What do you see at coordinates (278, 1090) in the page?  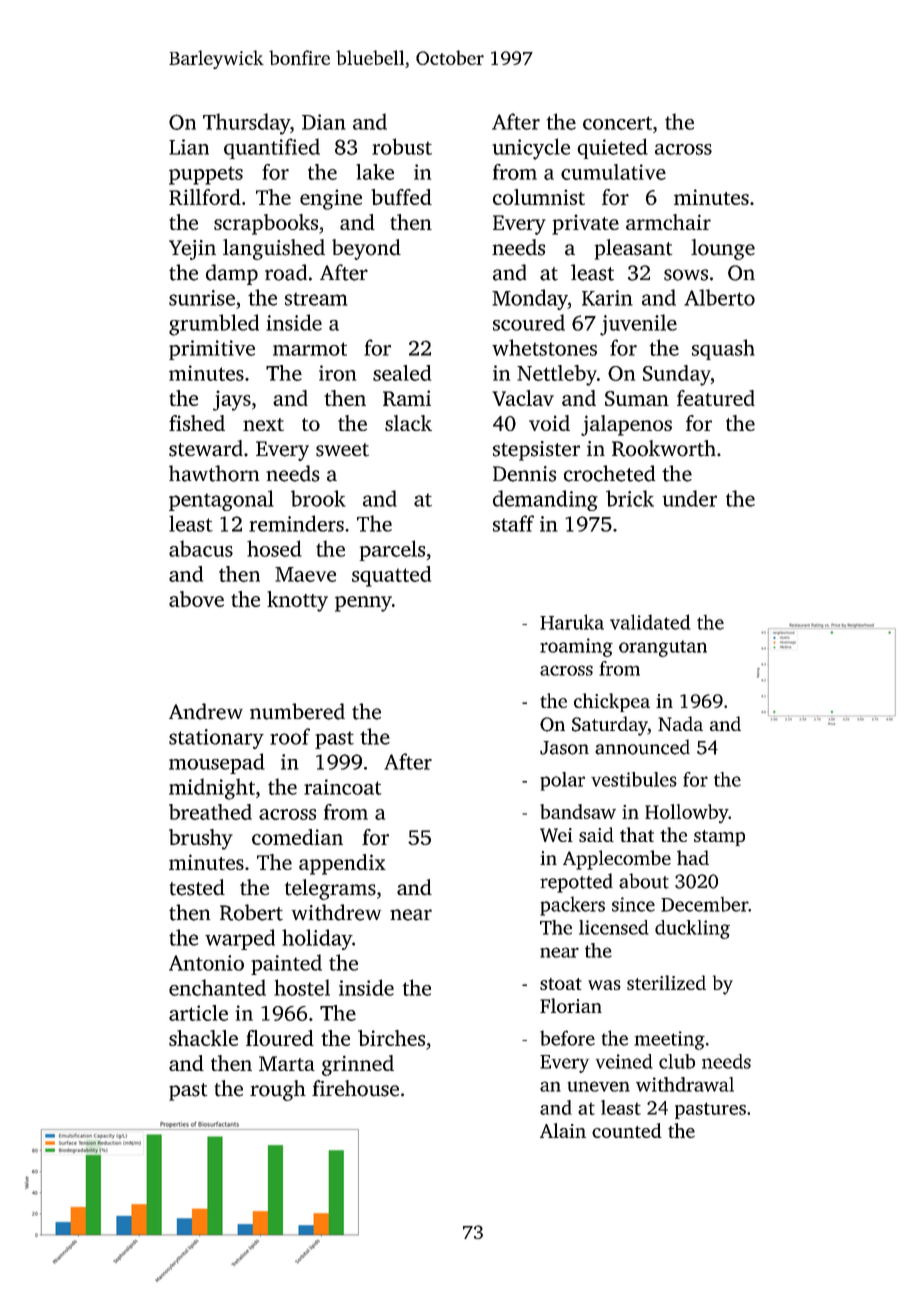 I see `rough` at bounding box center [278, 1090].
